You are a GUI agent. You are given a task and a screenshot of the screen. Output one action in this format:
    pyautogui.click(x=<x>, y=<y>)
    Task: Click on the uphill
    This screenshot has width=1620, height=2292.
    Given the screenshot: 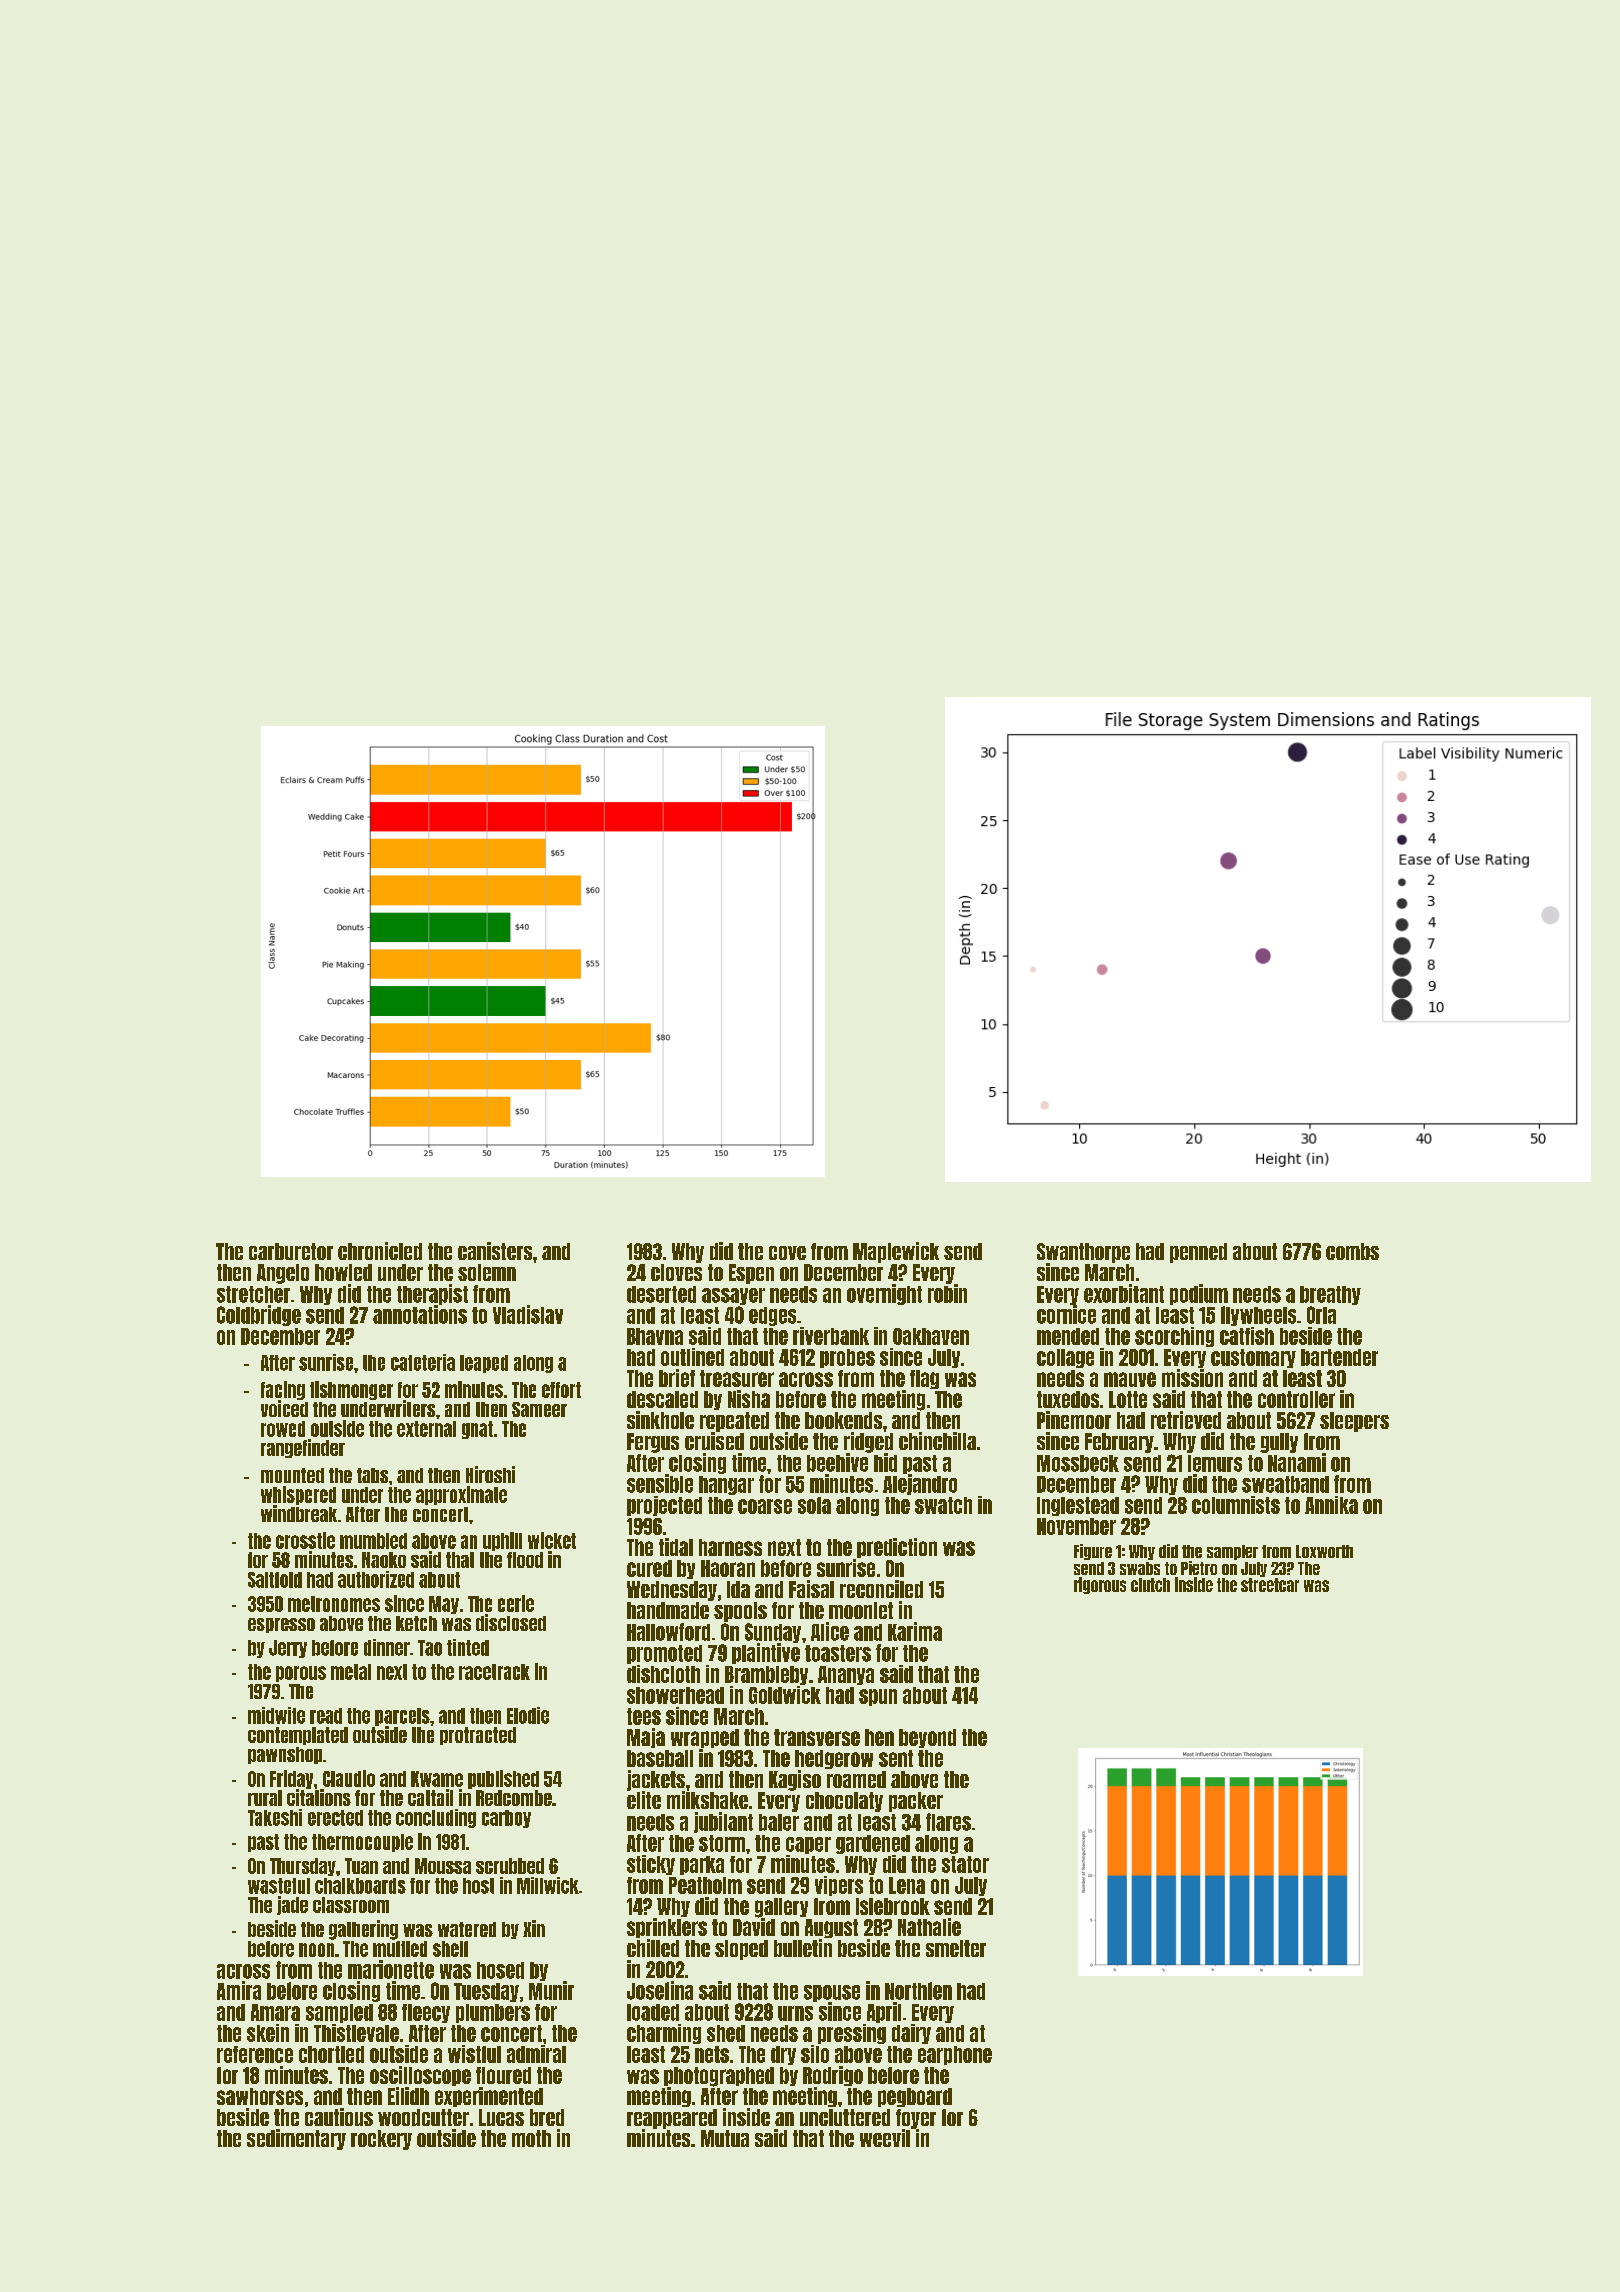 What is the action you would take?
    pyautogui.click(x=502, y=1541)
